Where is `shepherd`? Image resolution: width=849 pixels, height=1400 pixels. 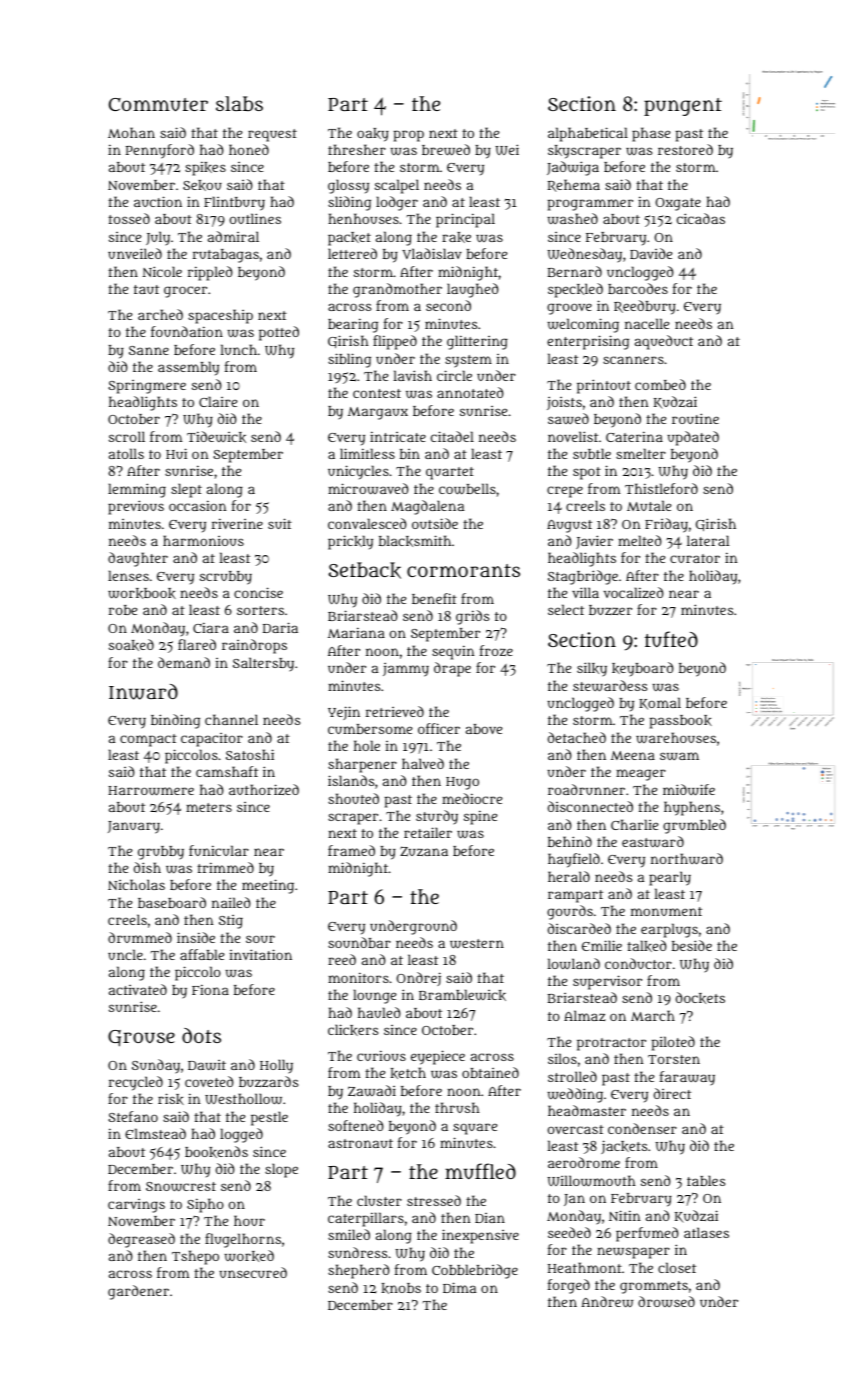
shepherd is located at coordinates (359, 1271).
